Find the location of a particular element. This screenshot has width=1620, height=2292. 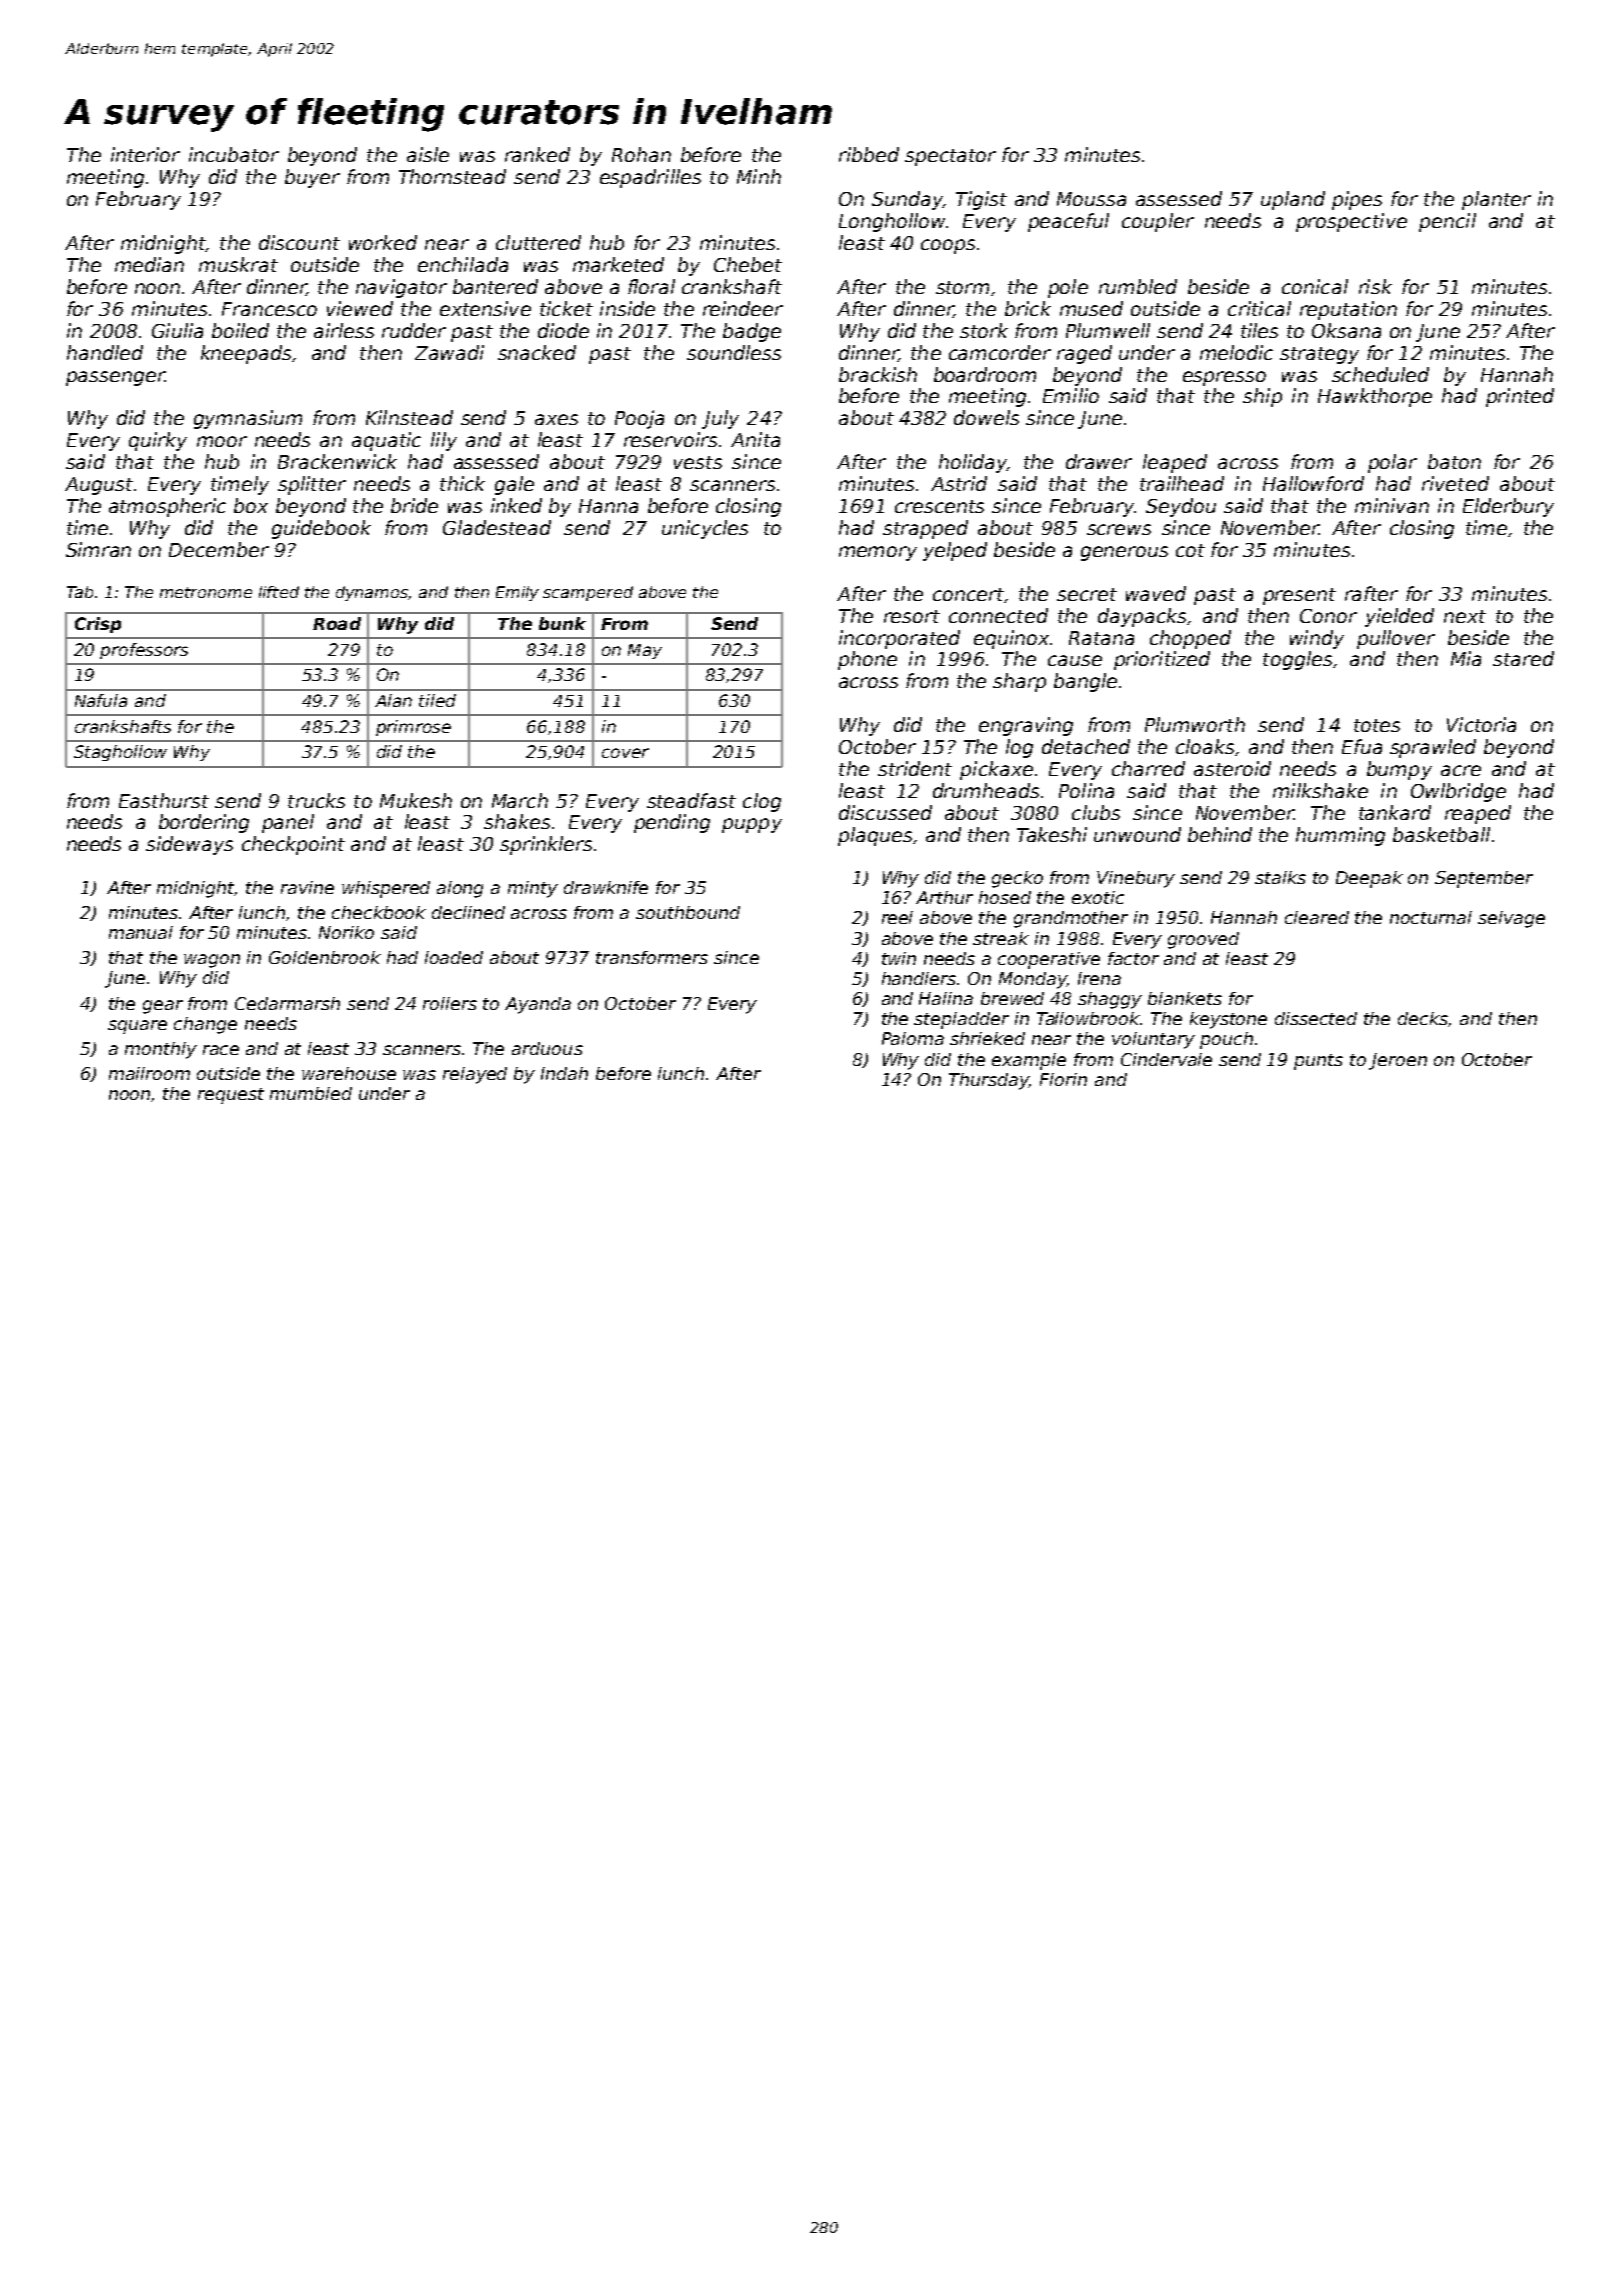

stalks is located at coordinates (1280, 877).
